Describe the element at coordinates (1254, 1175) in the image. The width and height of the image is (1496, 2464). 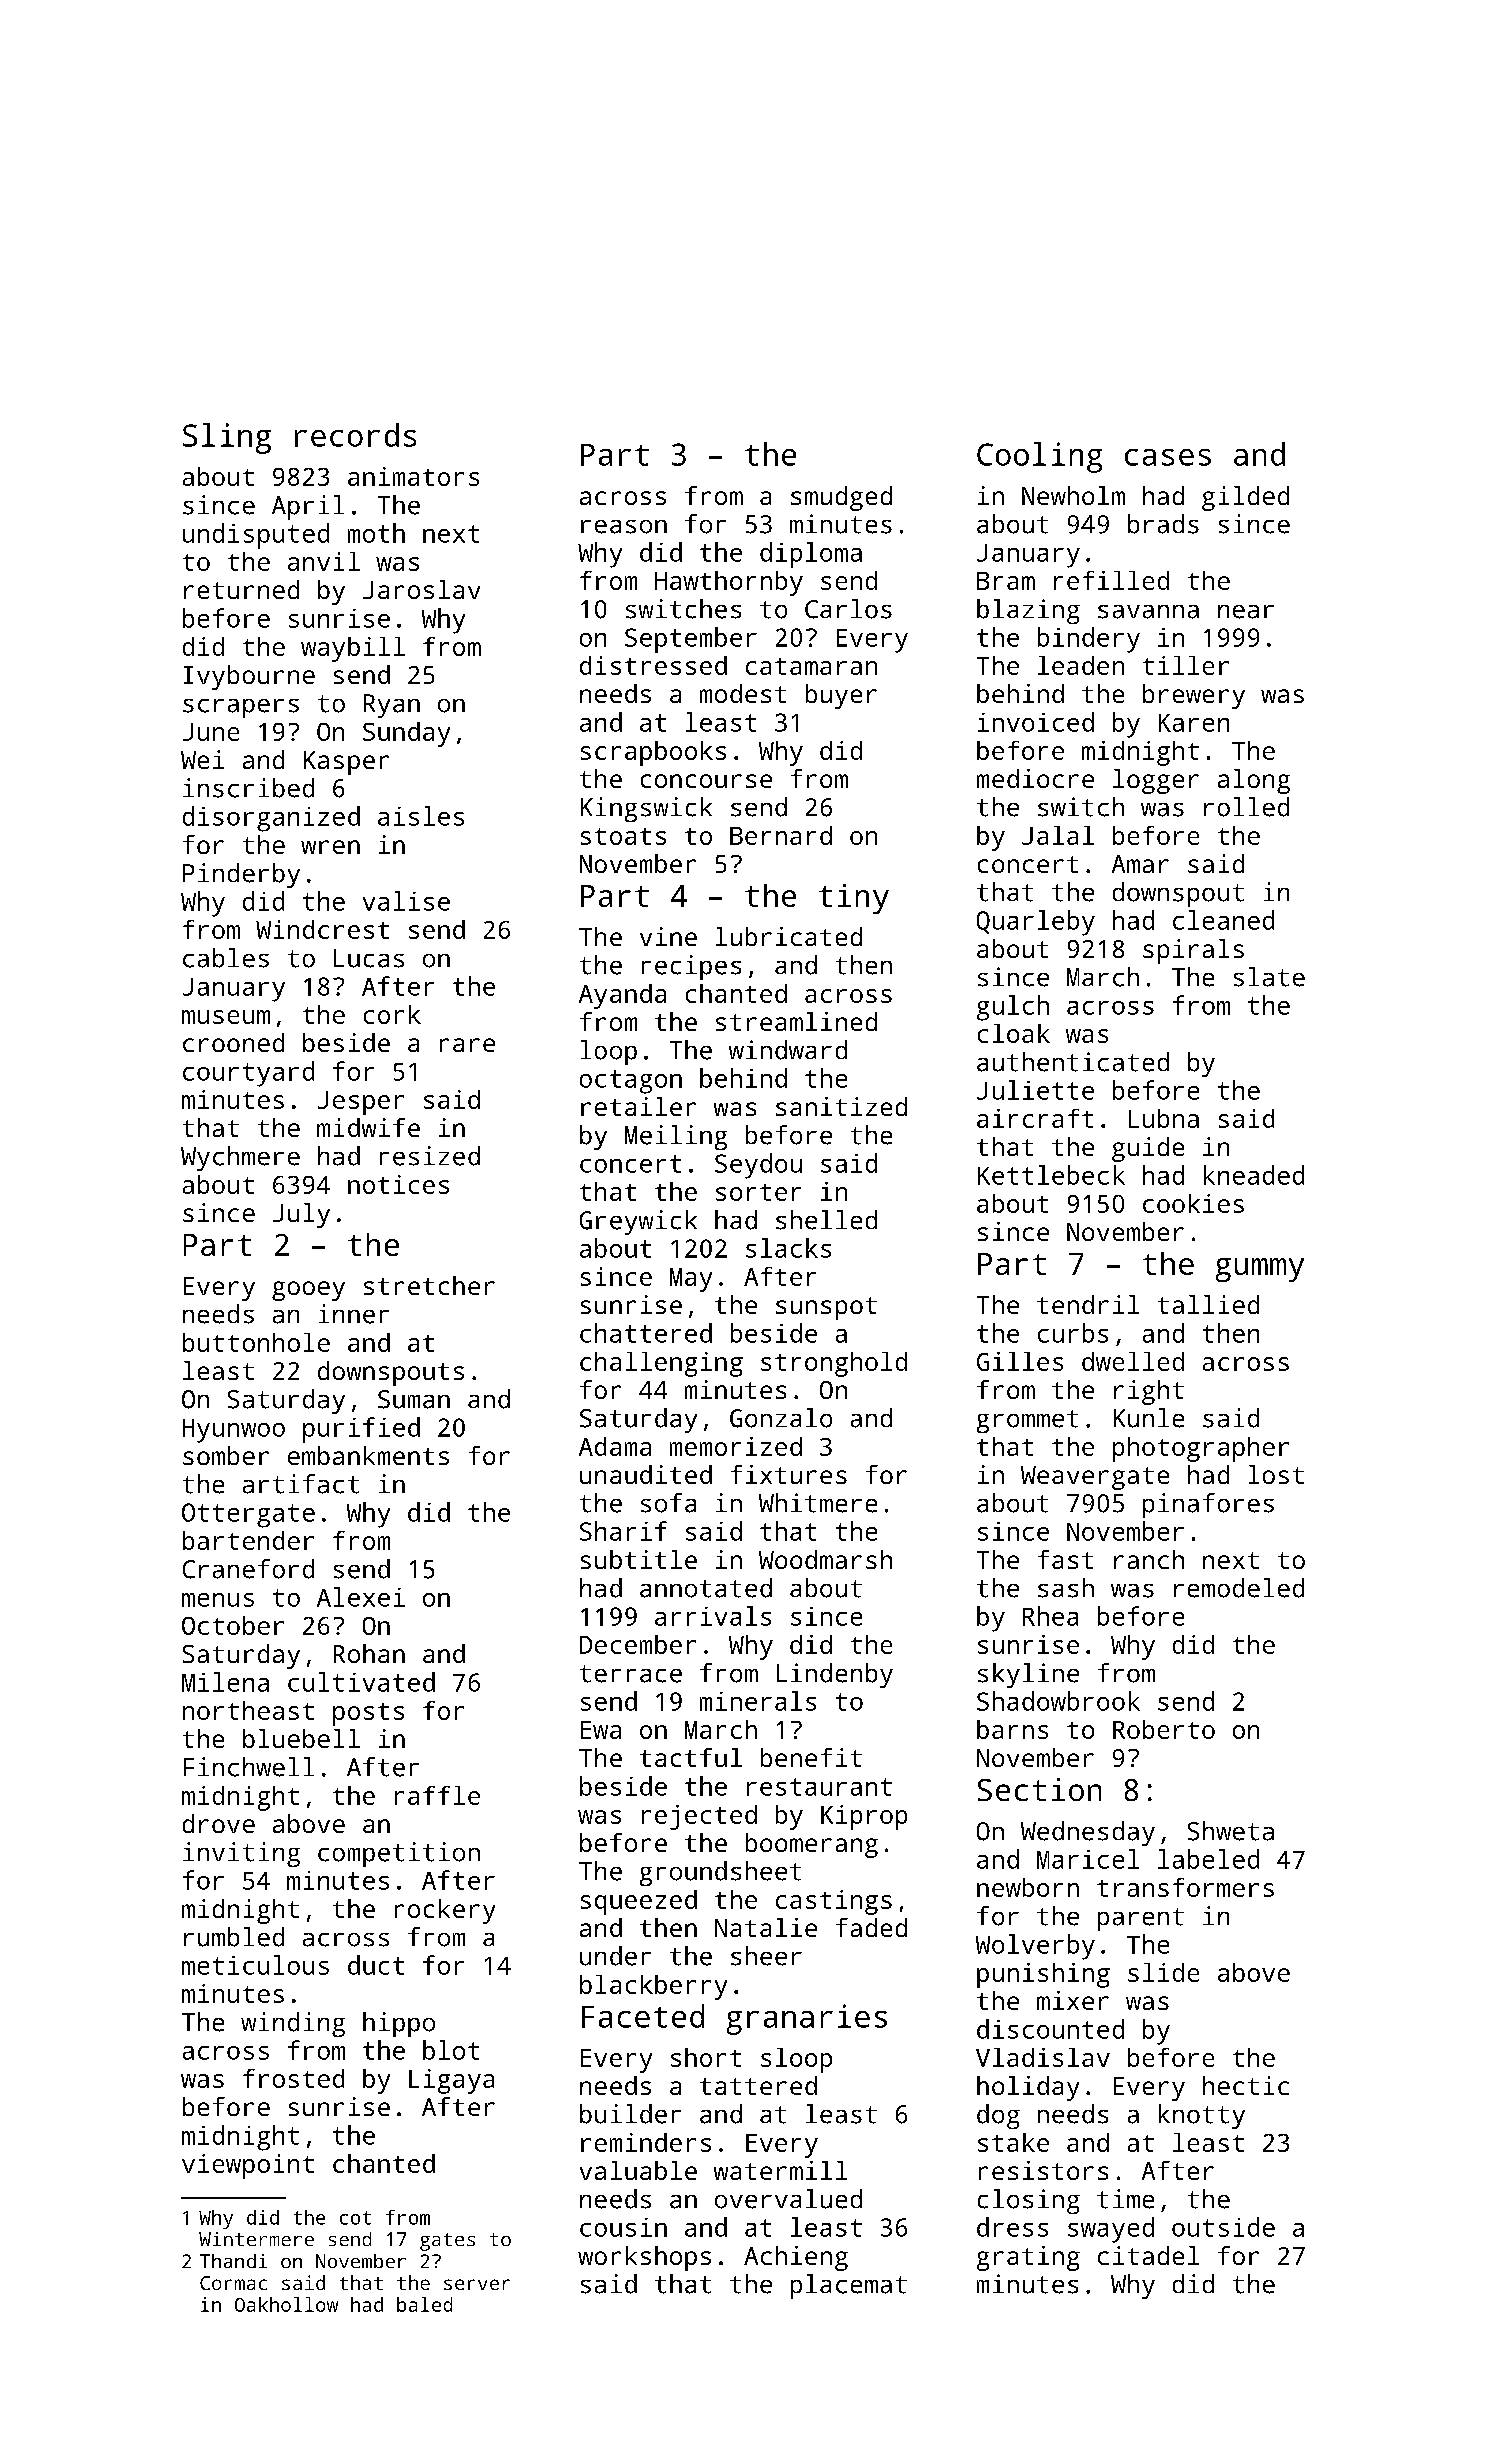
I see `kneaded` at that location.
